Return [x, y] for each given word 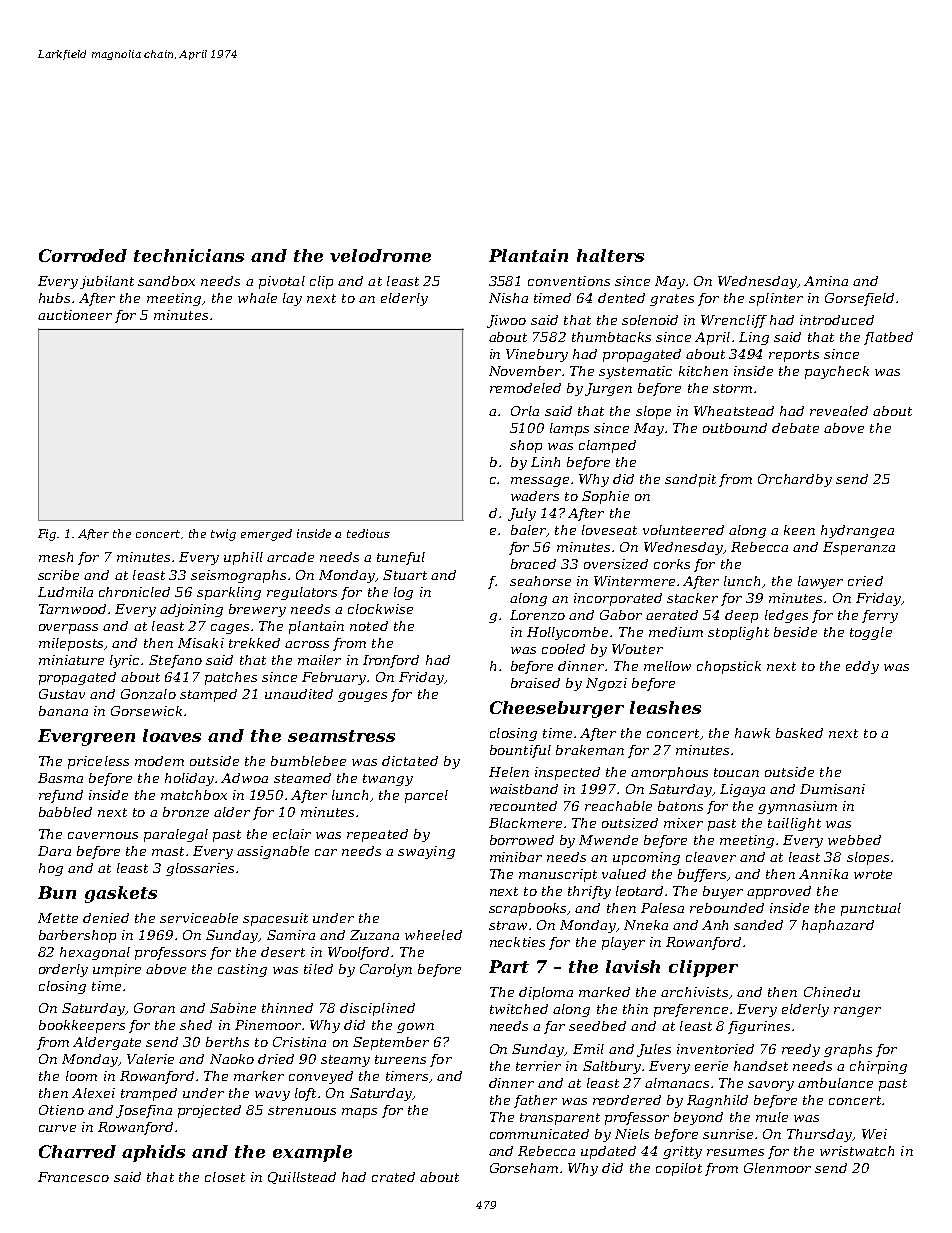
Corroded [83, 255]
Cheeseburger [557, 709]
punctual [871, 909]
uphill [243, 558]
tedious [368, 533]
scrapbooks [527, 909]
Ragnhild [717, 1101]
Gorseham [524, 1168]
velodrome [380, 255]
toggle [871, 633]
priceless [98, 762]
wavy [272, 1096]
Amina [826, 281]
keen [799, 530]
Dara [54, 851]
